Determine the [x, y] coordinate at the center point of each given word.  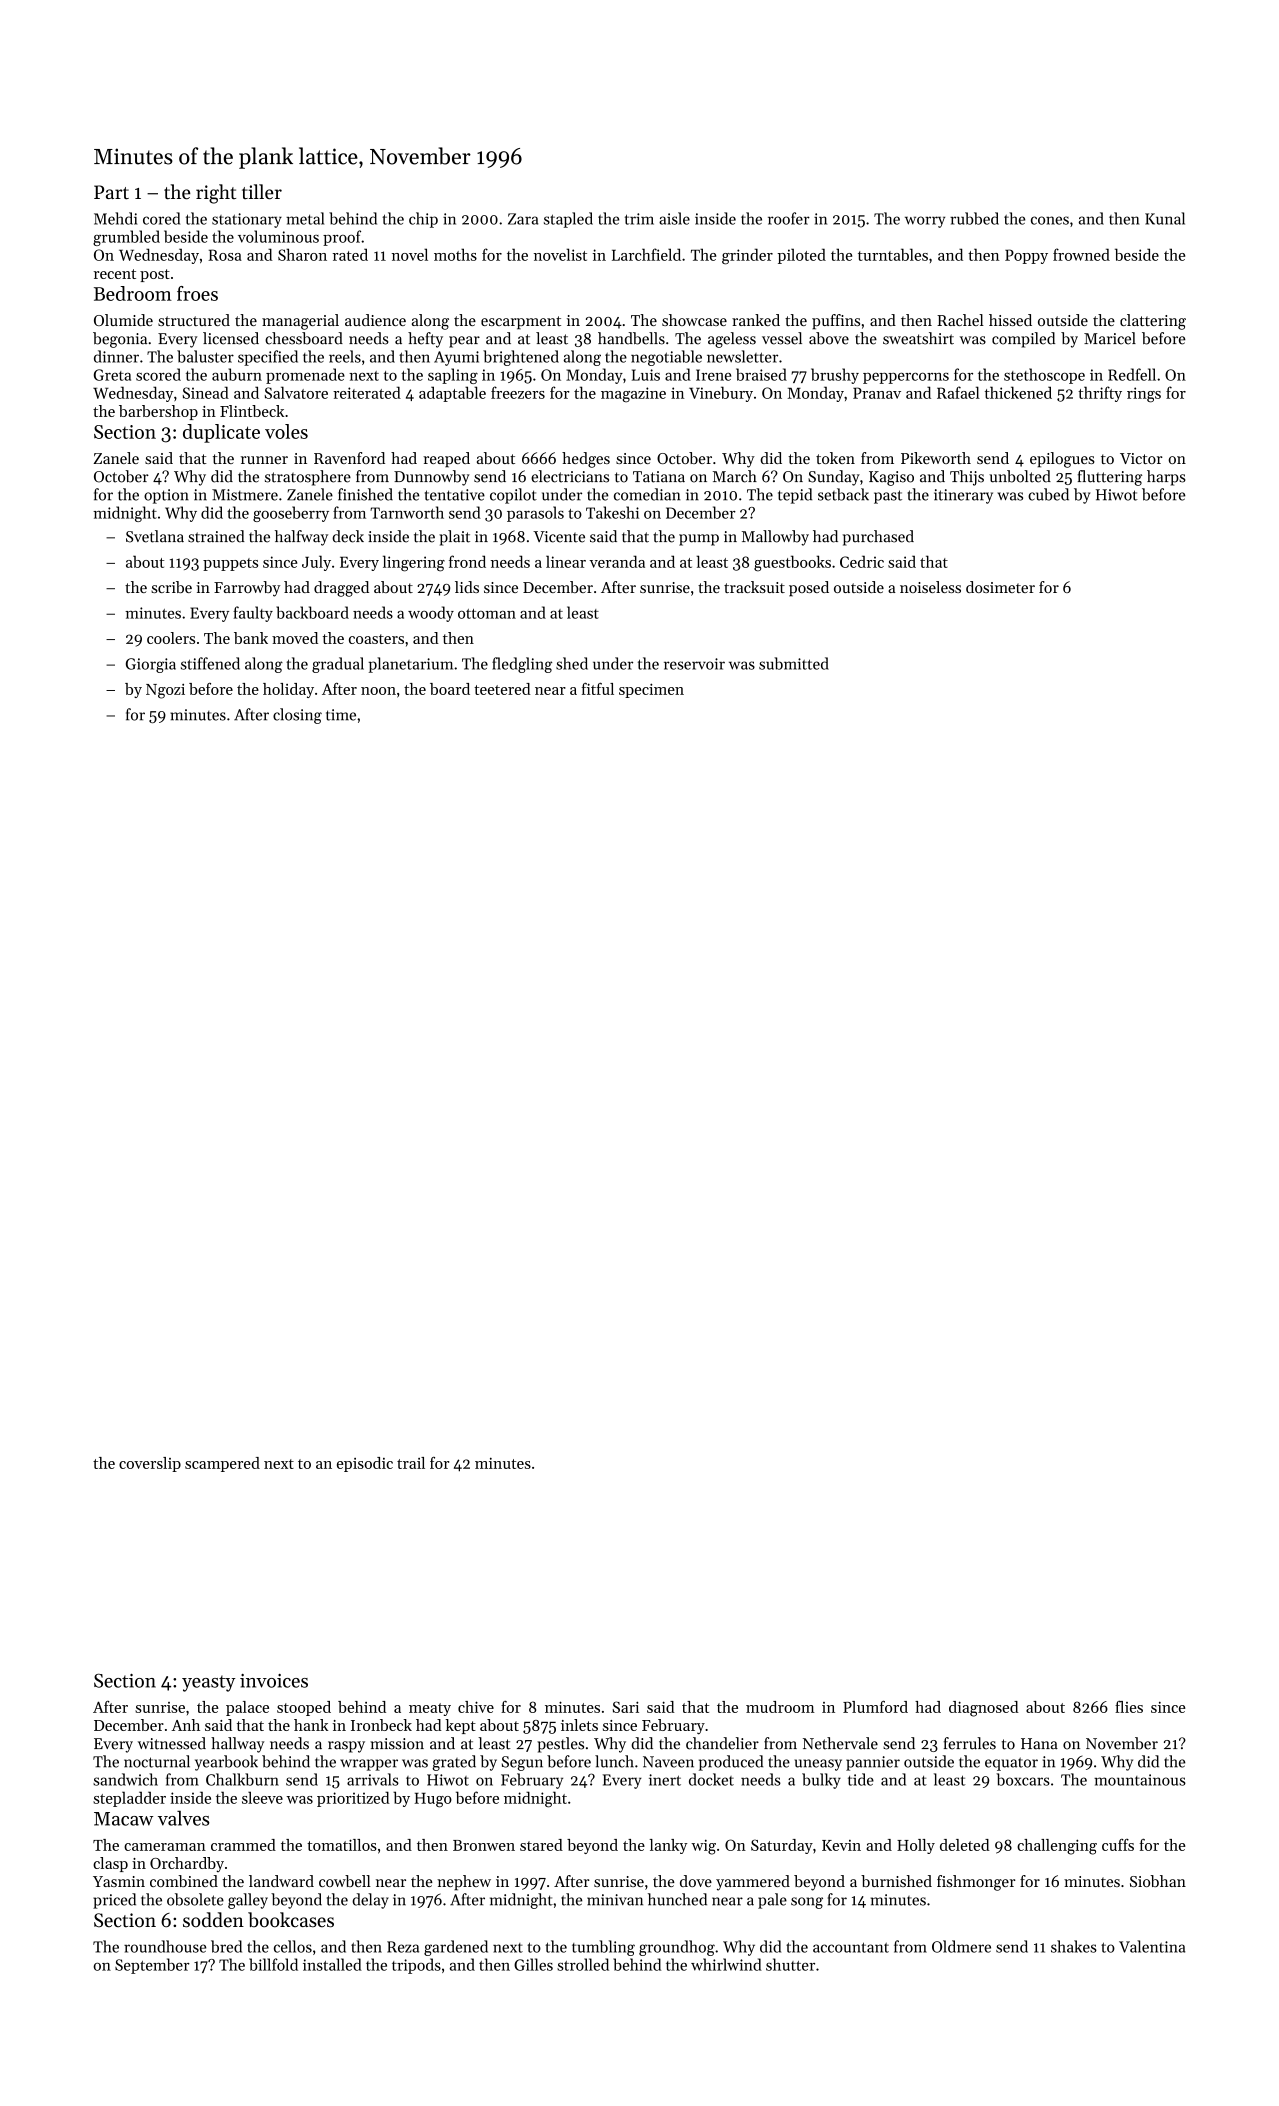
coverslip [150, 1464]
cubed [1048, 494]
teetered [502, 689]
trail [411, 1463]
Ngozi [165, 691]
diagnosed [984, 1709]
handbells [631, 338]
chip [423, 220]
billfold [273, 1964]
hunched [677, 1899]
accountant [851, 1947]
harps [1166, 478]
